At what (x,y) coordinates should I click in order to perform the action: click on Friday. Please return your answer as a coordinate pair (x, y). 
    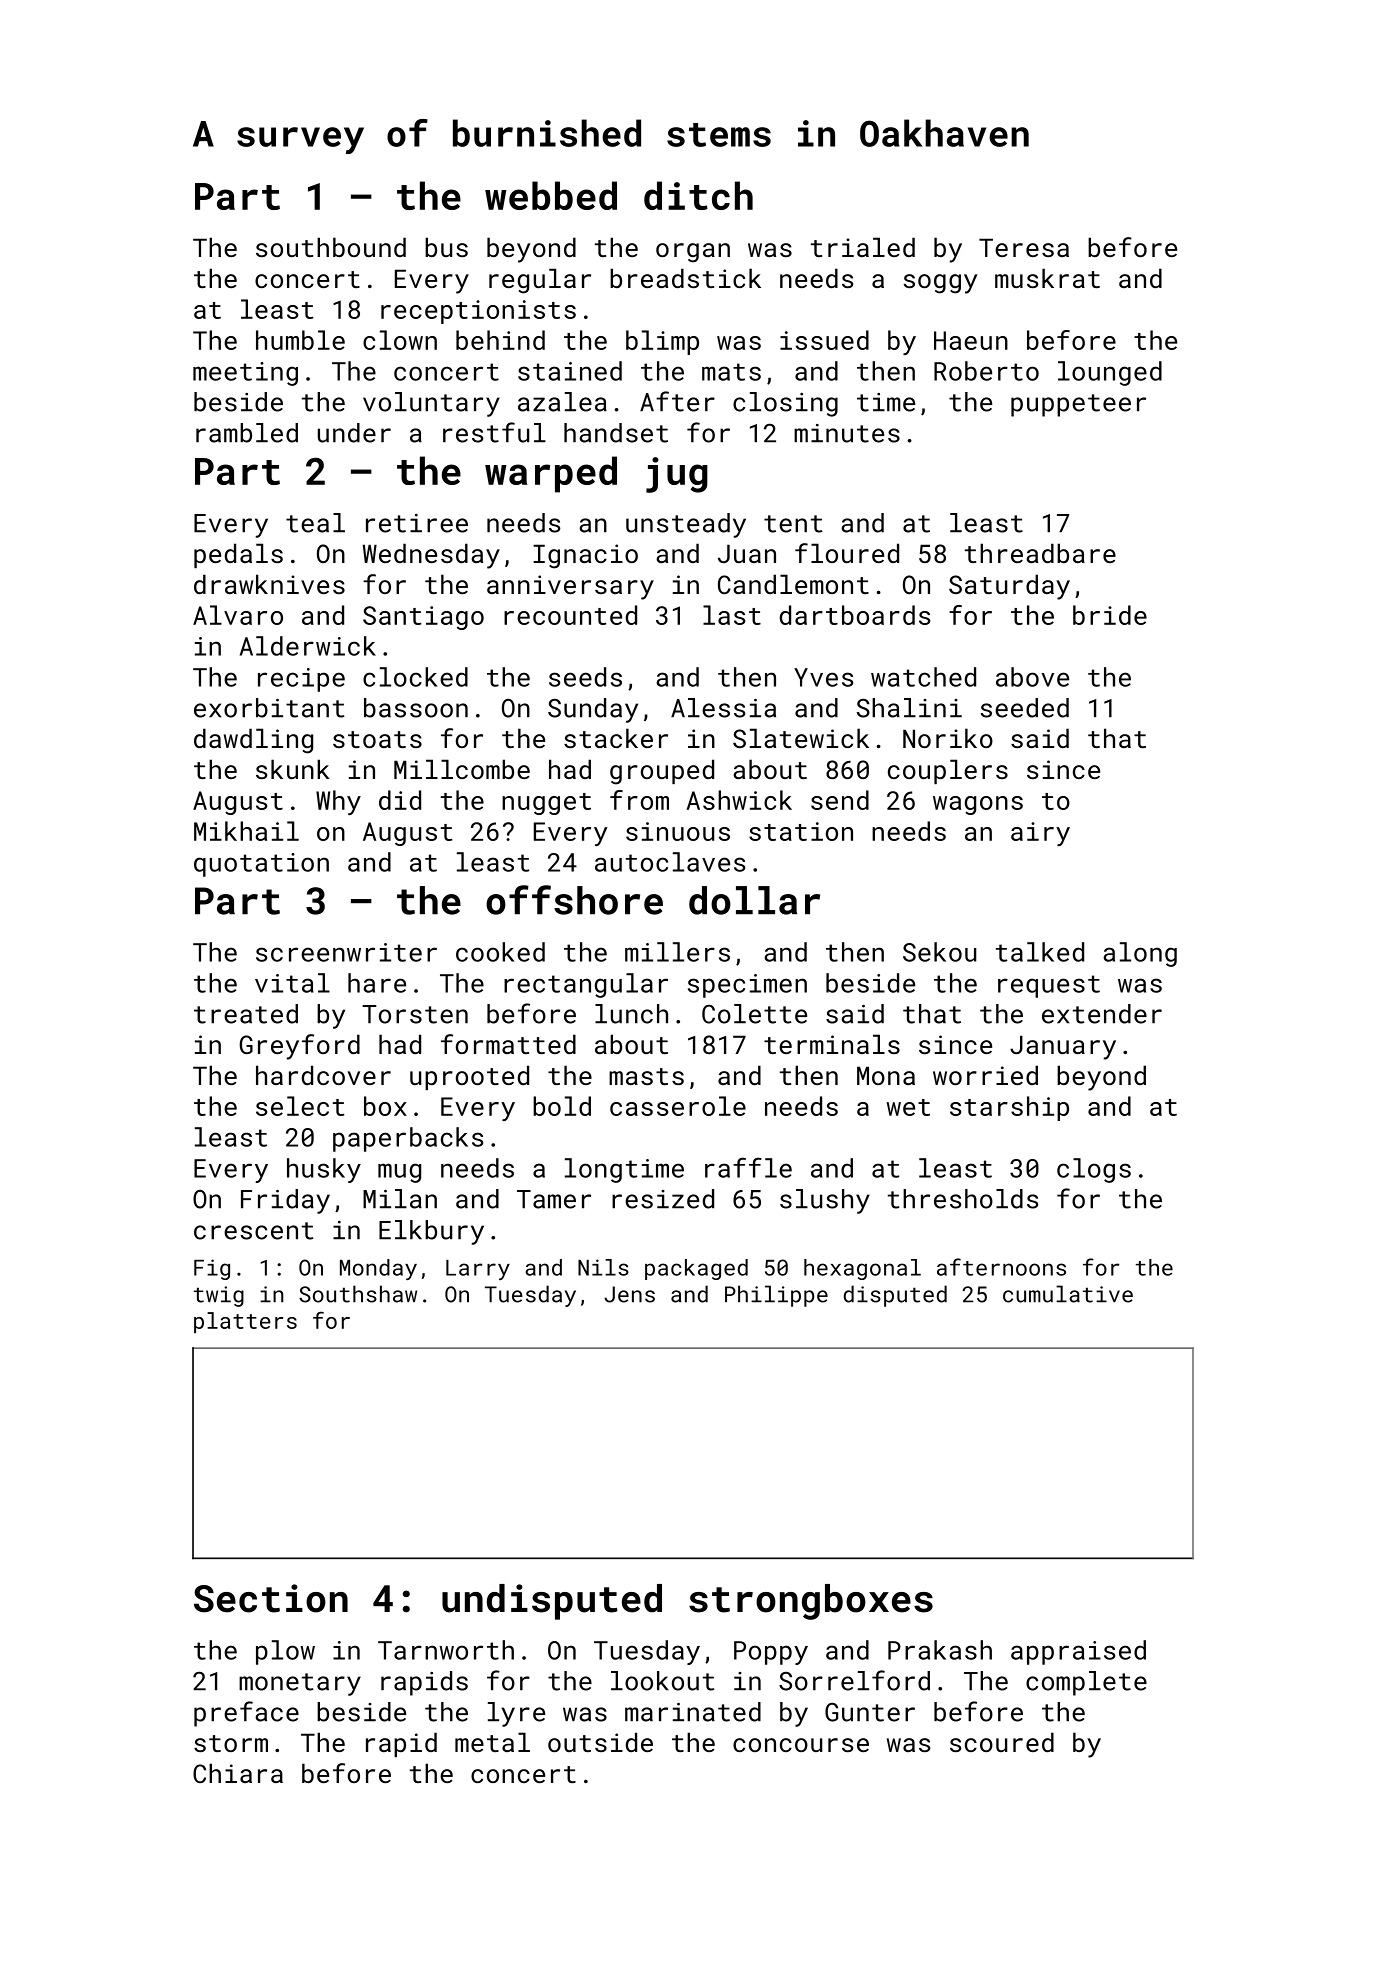
    Looking at the image, I should click on (285, 1201).
